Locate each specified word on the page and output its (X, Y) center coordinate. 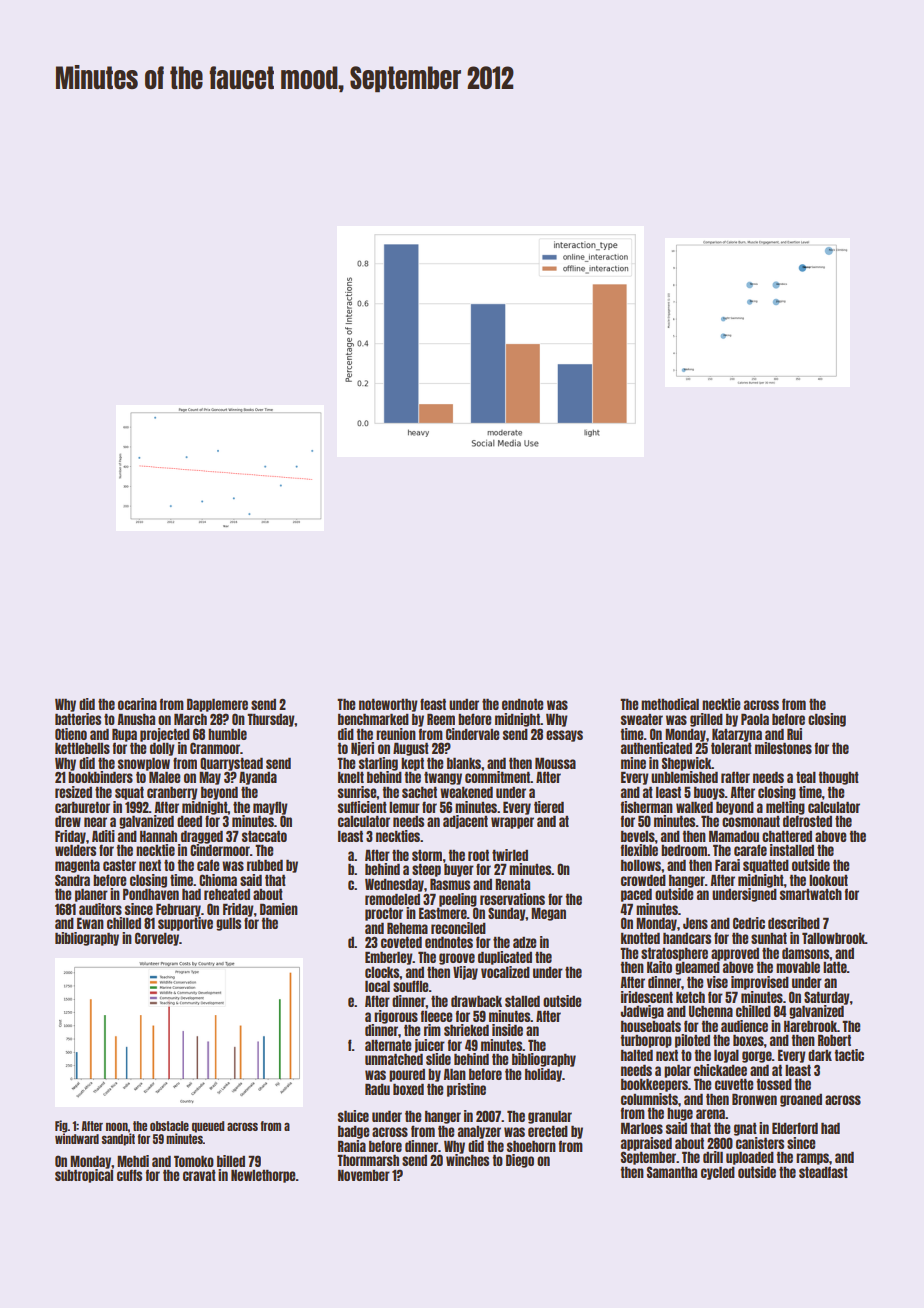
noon (117, 1126)
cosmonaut (751, 821)
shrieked (466, 1030)
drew (68, 821)
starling (378, 764)
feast (433, 704)
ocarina (137, 704)
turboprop (646, 1041)
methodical (670, 704)
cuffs (129, 1175)
